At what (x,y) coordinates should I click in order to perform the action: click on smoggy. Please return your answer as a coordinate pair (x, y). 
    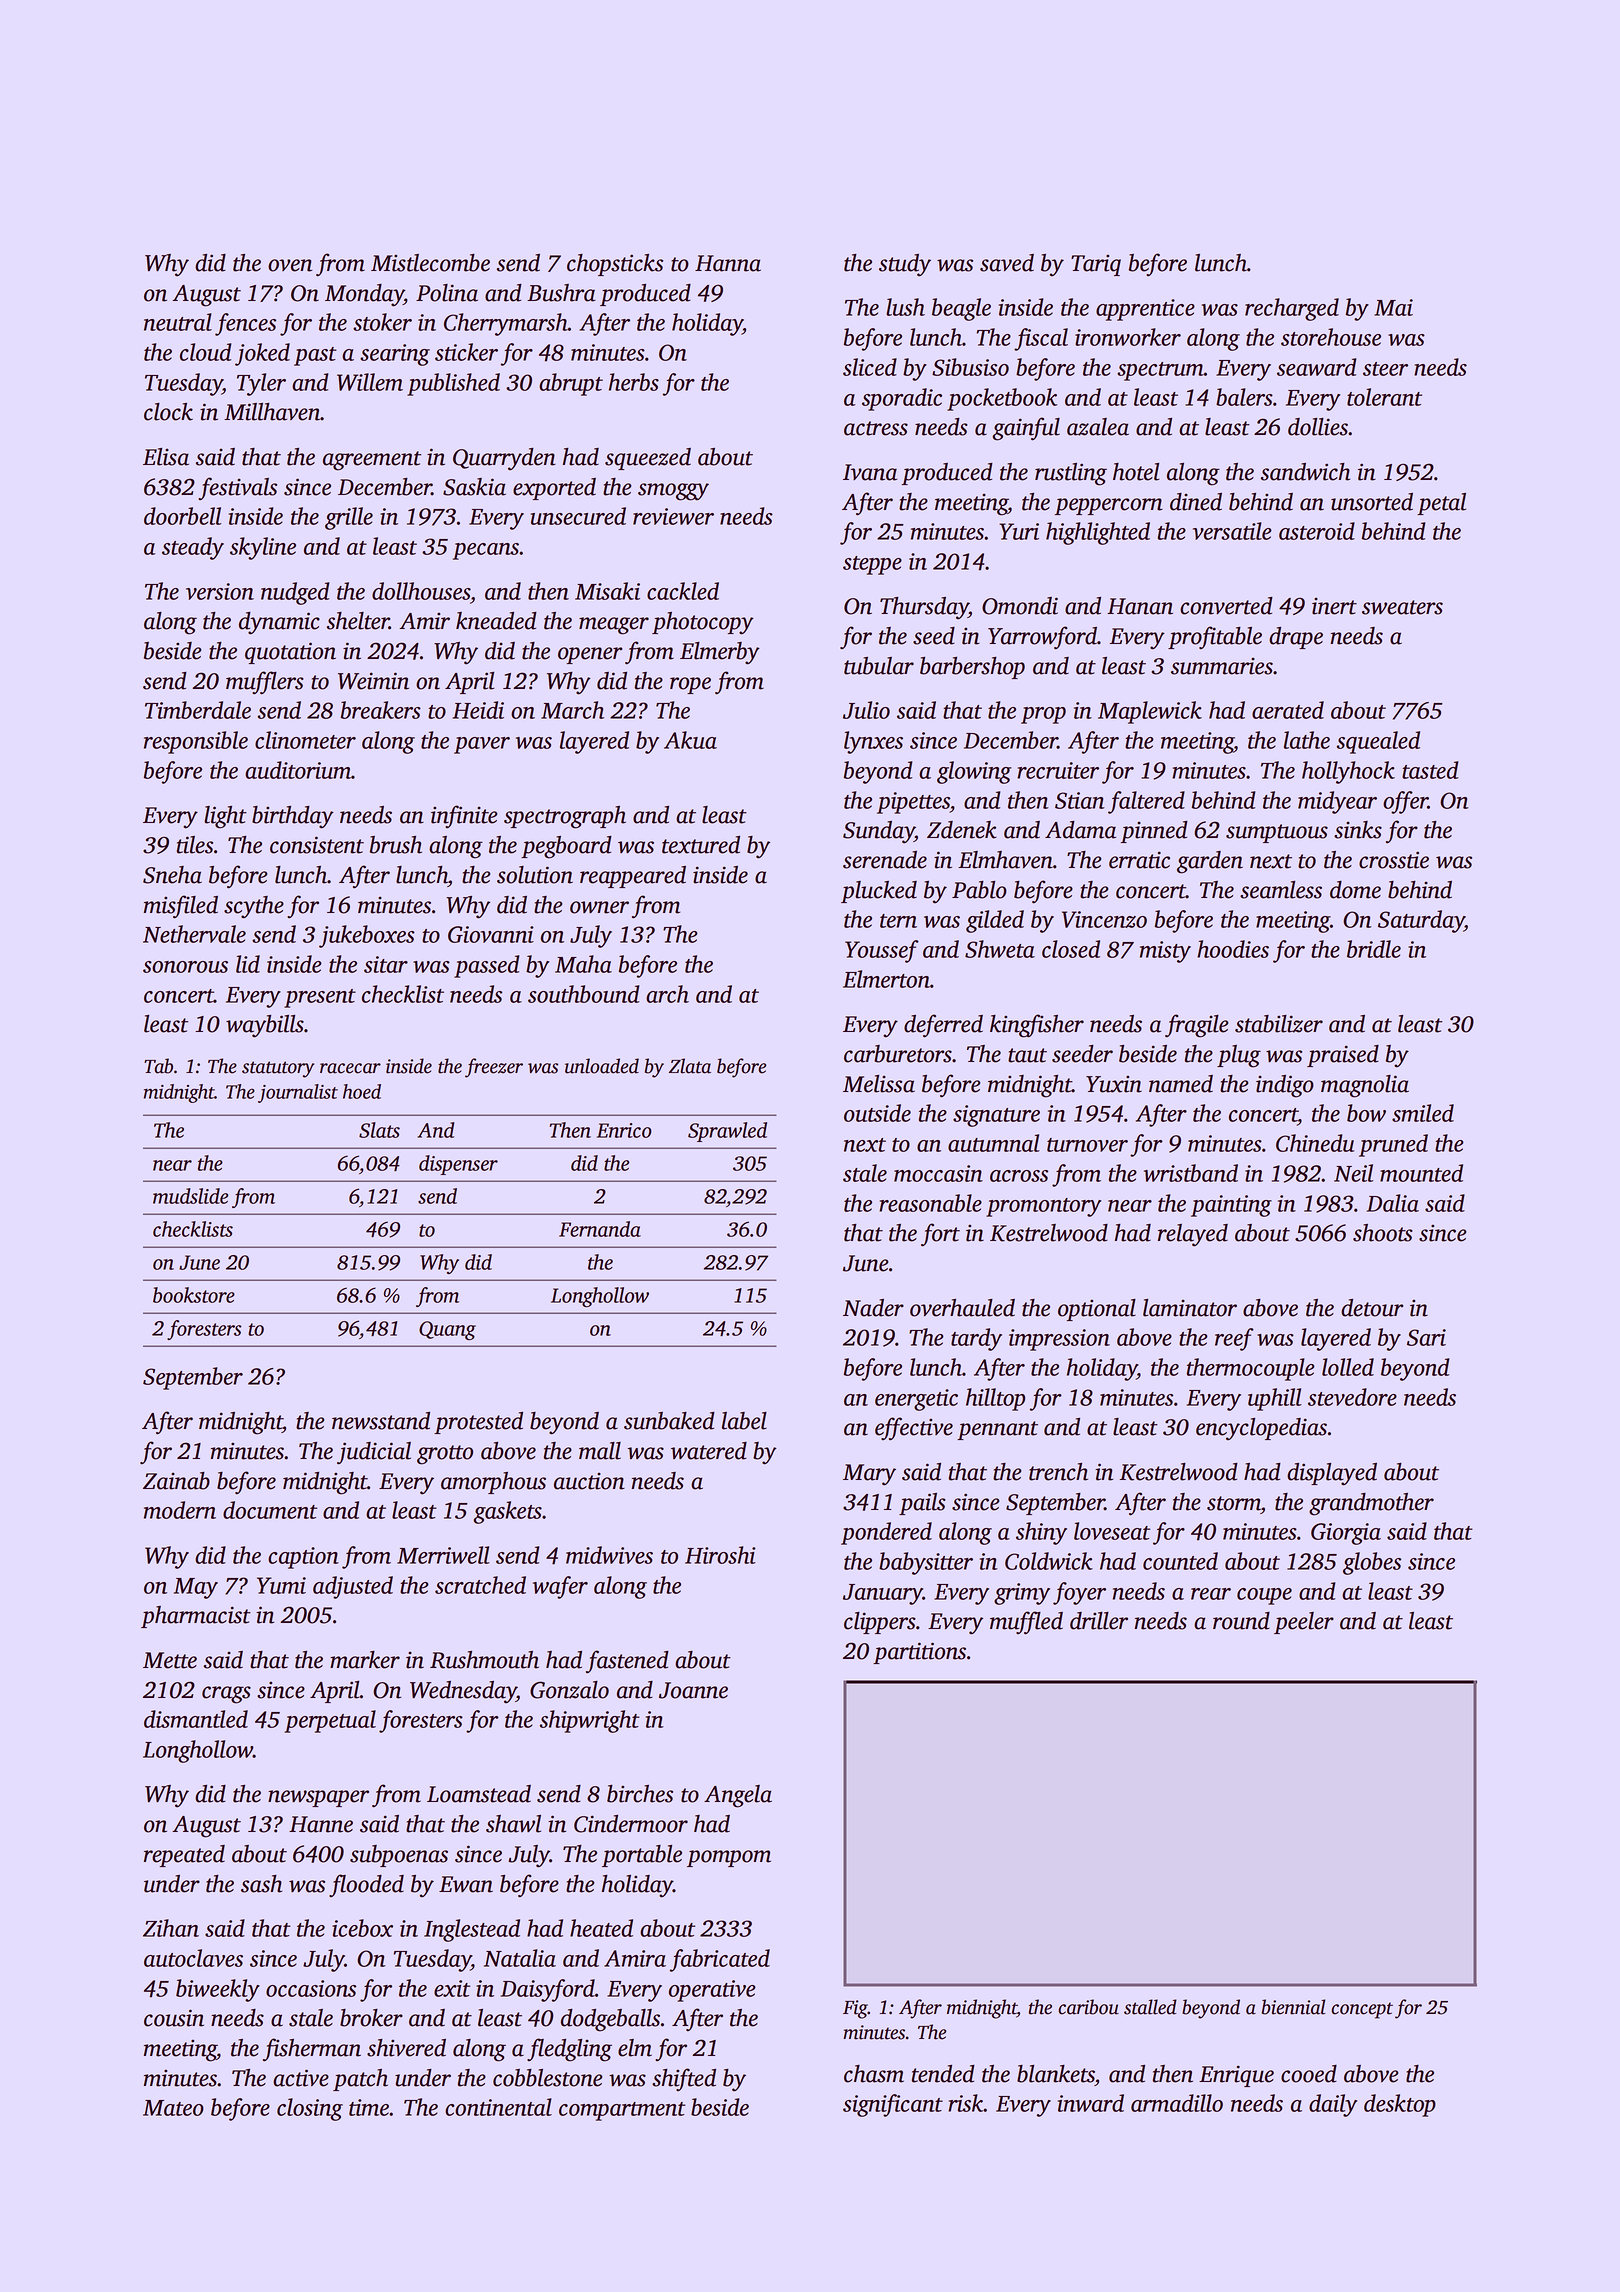
    Looking at the image, I should click on (673, 492).
